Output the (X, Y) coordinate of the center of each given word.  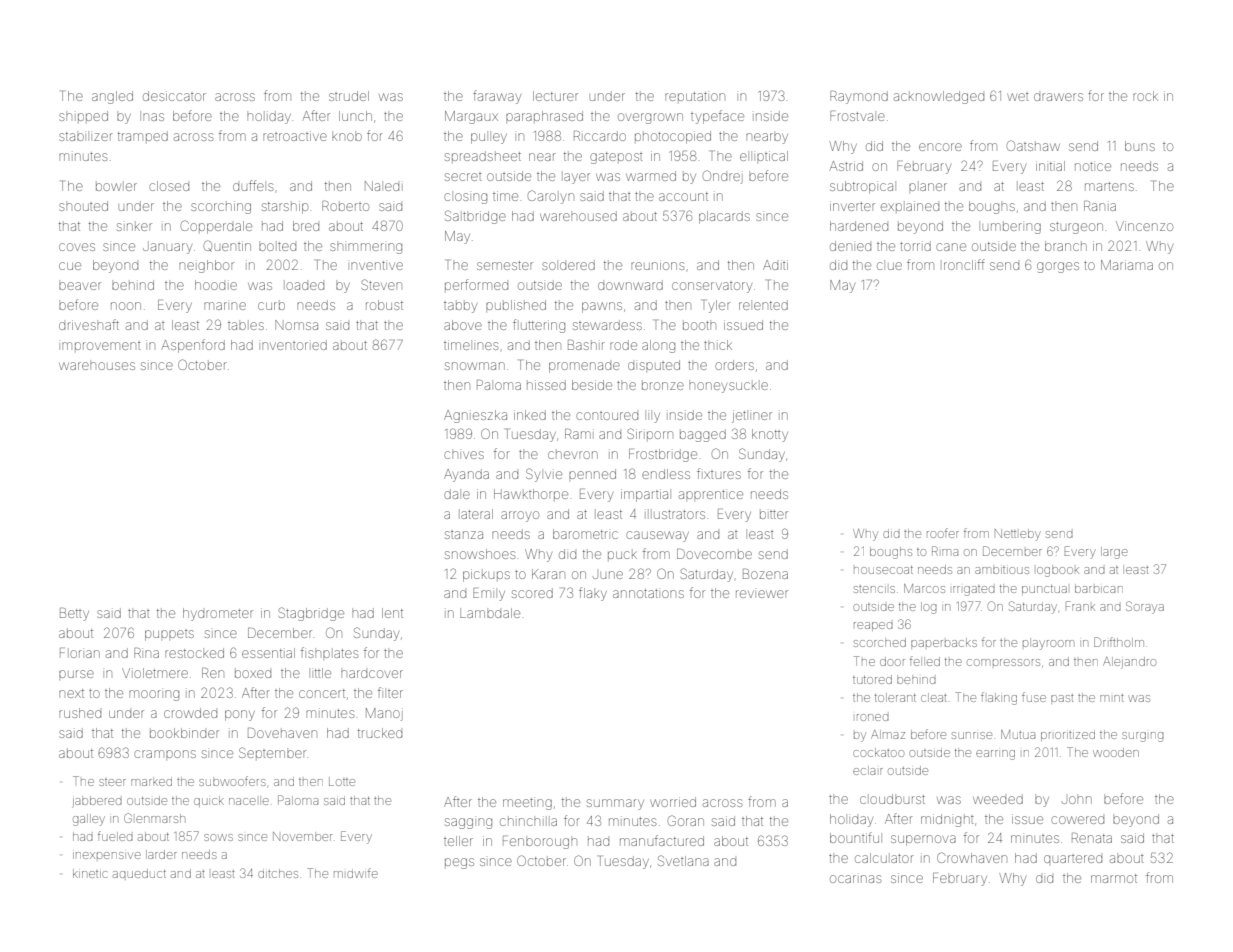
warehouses (97, 366)
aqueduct (139, 873)
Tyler (716, 306)
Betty (74, 614)
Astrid (846, 166)
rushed (80, 713)
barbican (1099, 588)
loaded (305, 286)
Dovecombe (714, 554)
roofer (943, 533)
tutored (872, 679)
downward (630, 285)
